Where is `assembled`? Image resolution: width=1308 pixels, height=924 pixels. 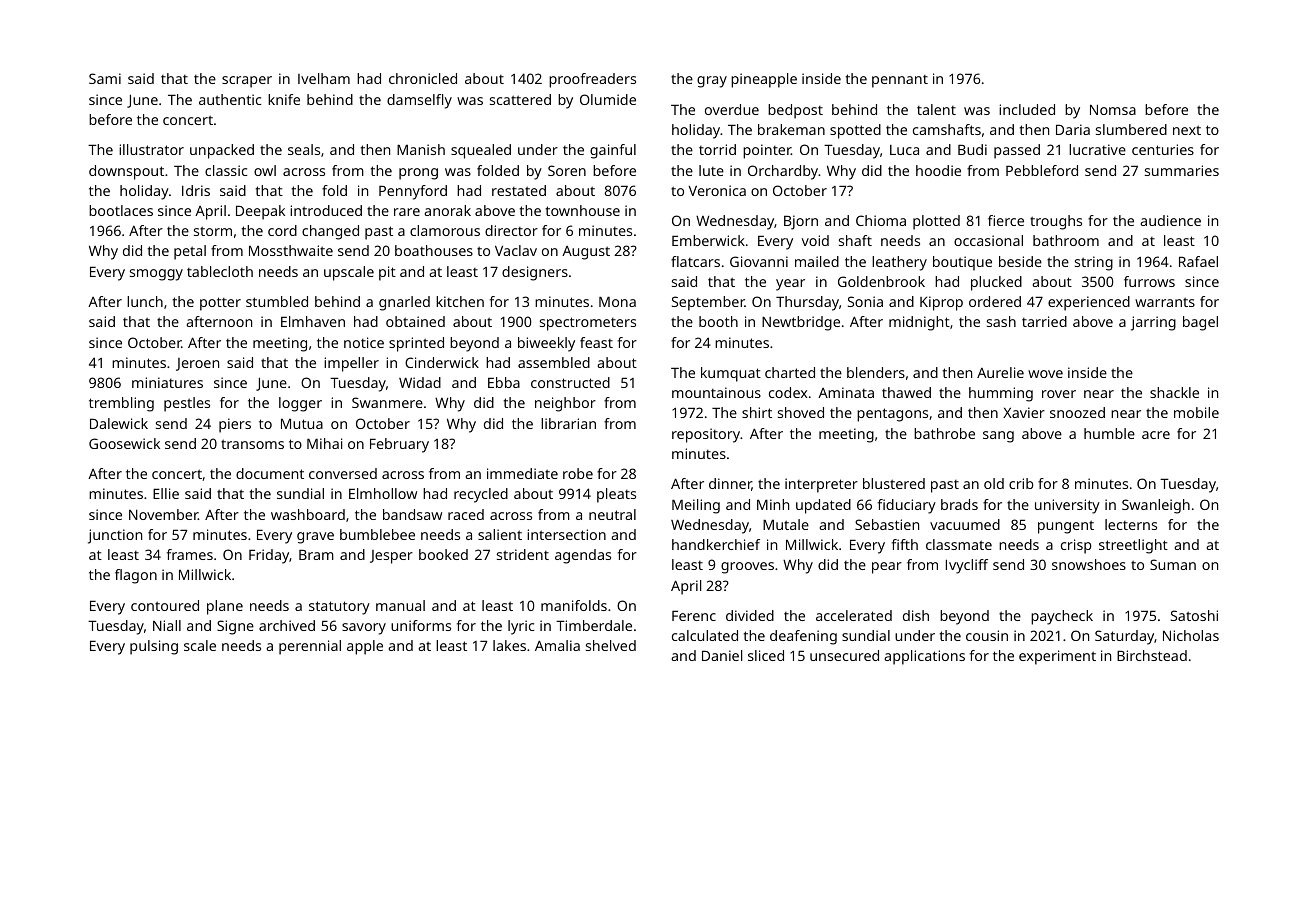 assembled is located at coordinates (554, 362).
